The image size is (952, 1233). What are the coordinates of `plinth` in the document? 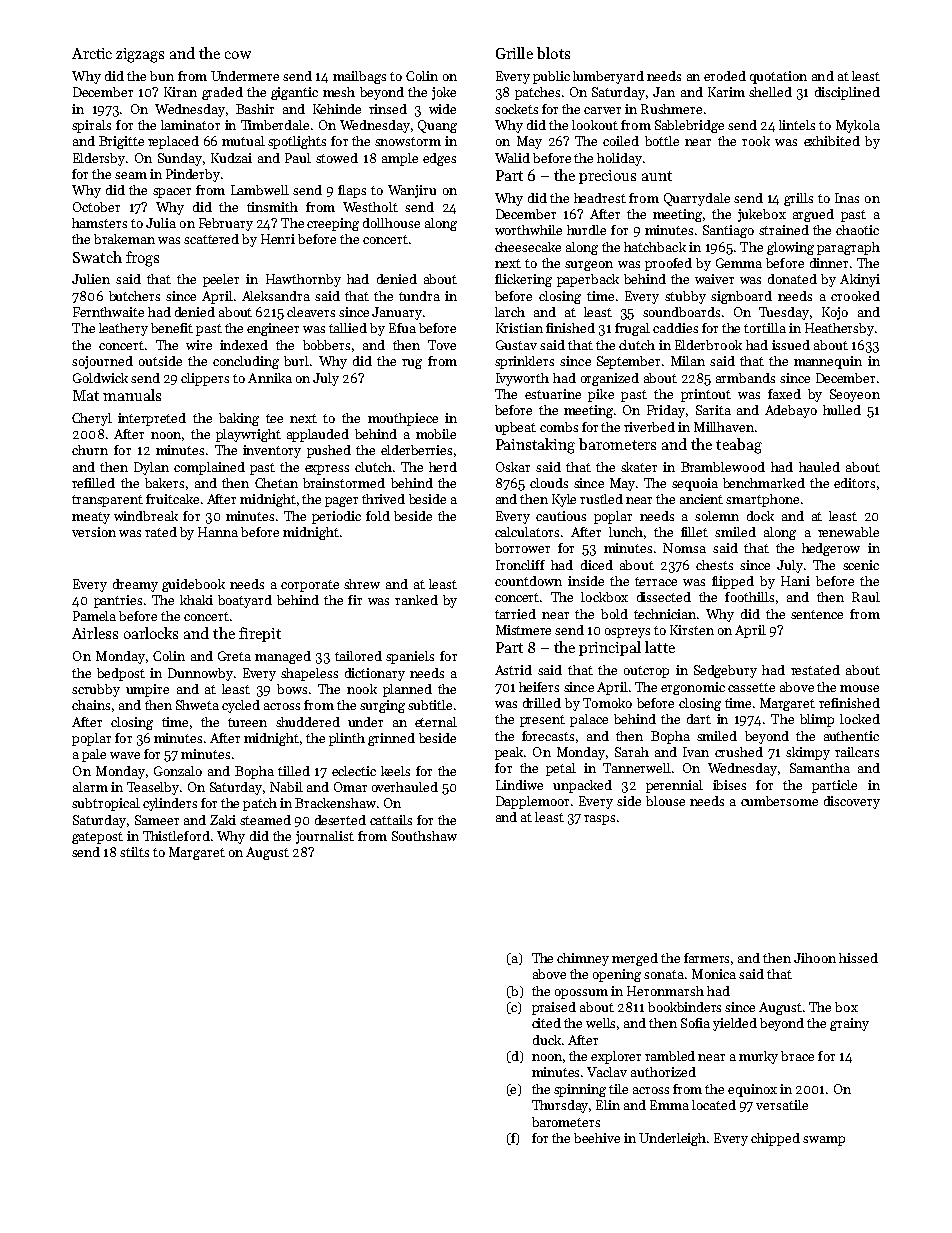 It's located at (347, 739).
